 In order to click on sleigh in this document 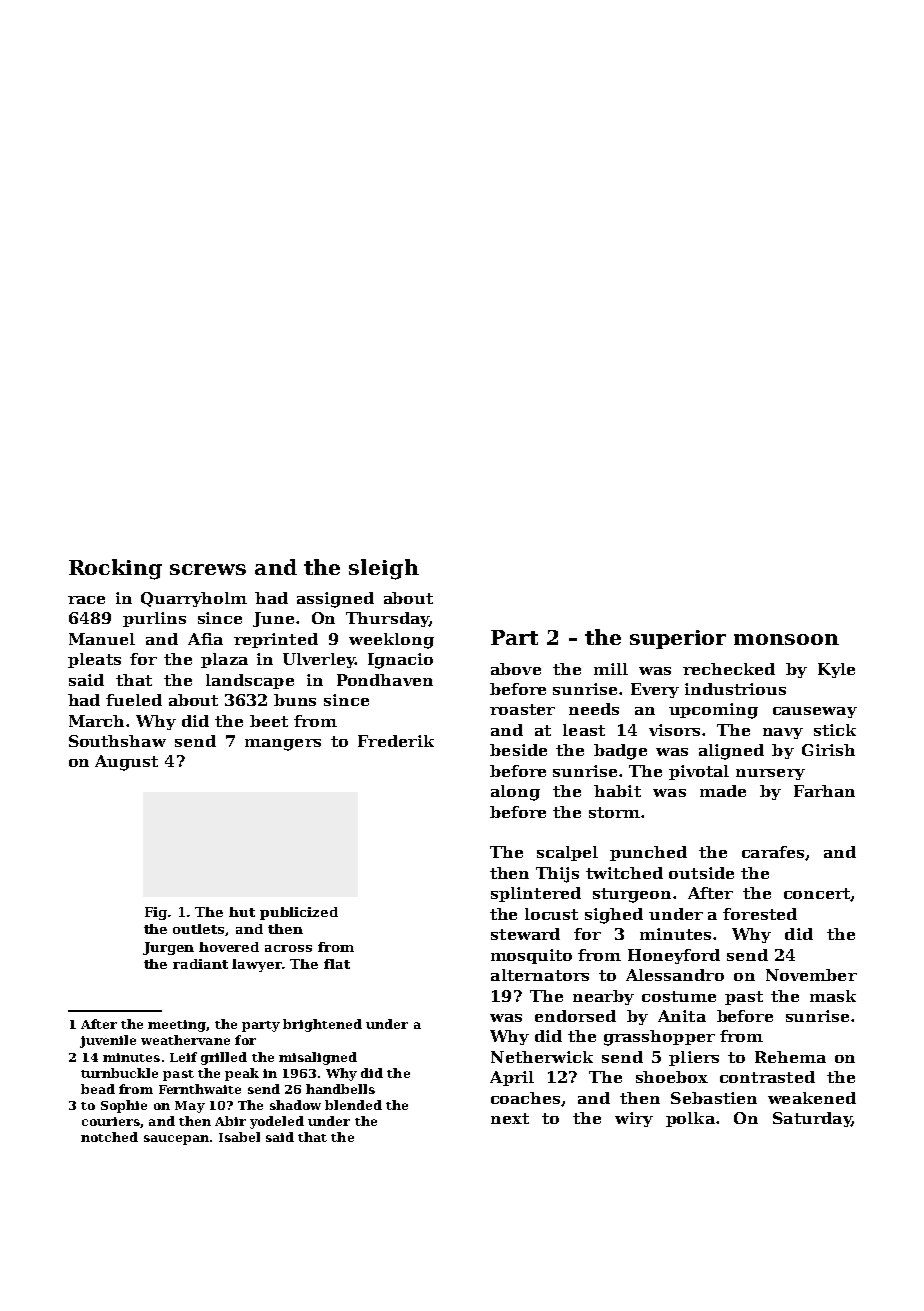, I will do `click(384, 569)`.
